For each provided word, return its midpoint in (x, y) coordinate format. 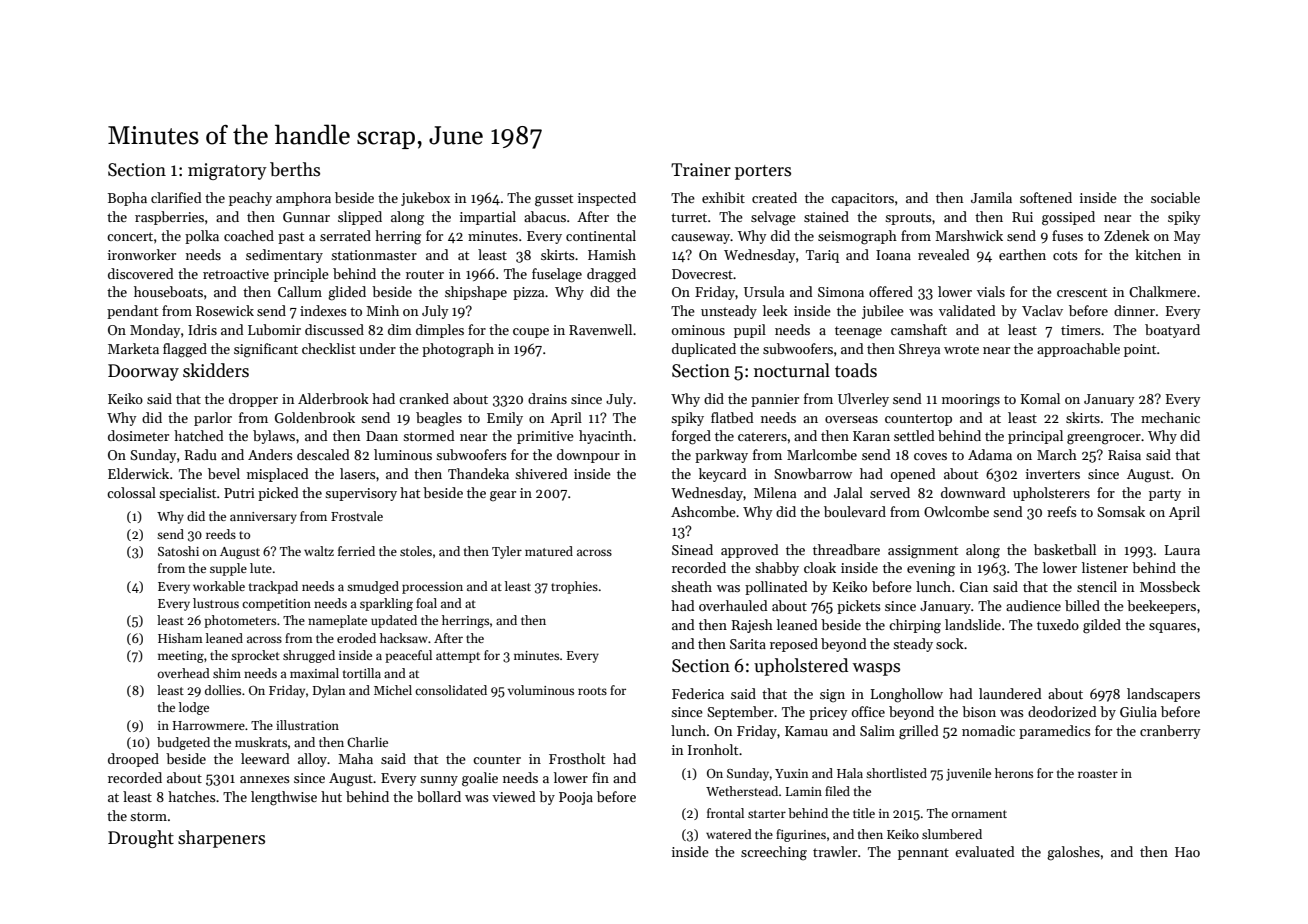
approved (750, 551)
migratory (227, 171)
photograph (458, 350)
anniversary (263, 518)
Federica (698, 693)
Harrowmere (209, 725)
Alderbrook (333, 398)
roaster (1098, 774)
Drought (141, 839)
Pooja (576, 798)
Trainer (701, 170)
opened (913, 475)
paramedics (1055, 732)
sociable (1175, 197)
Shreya (919, 350)
